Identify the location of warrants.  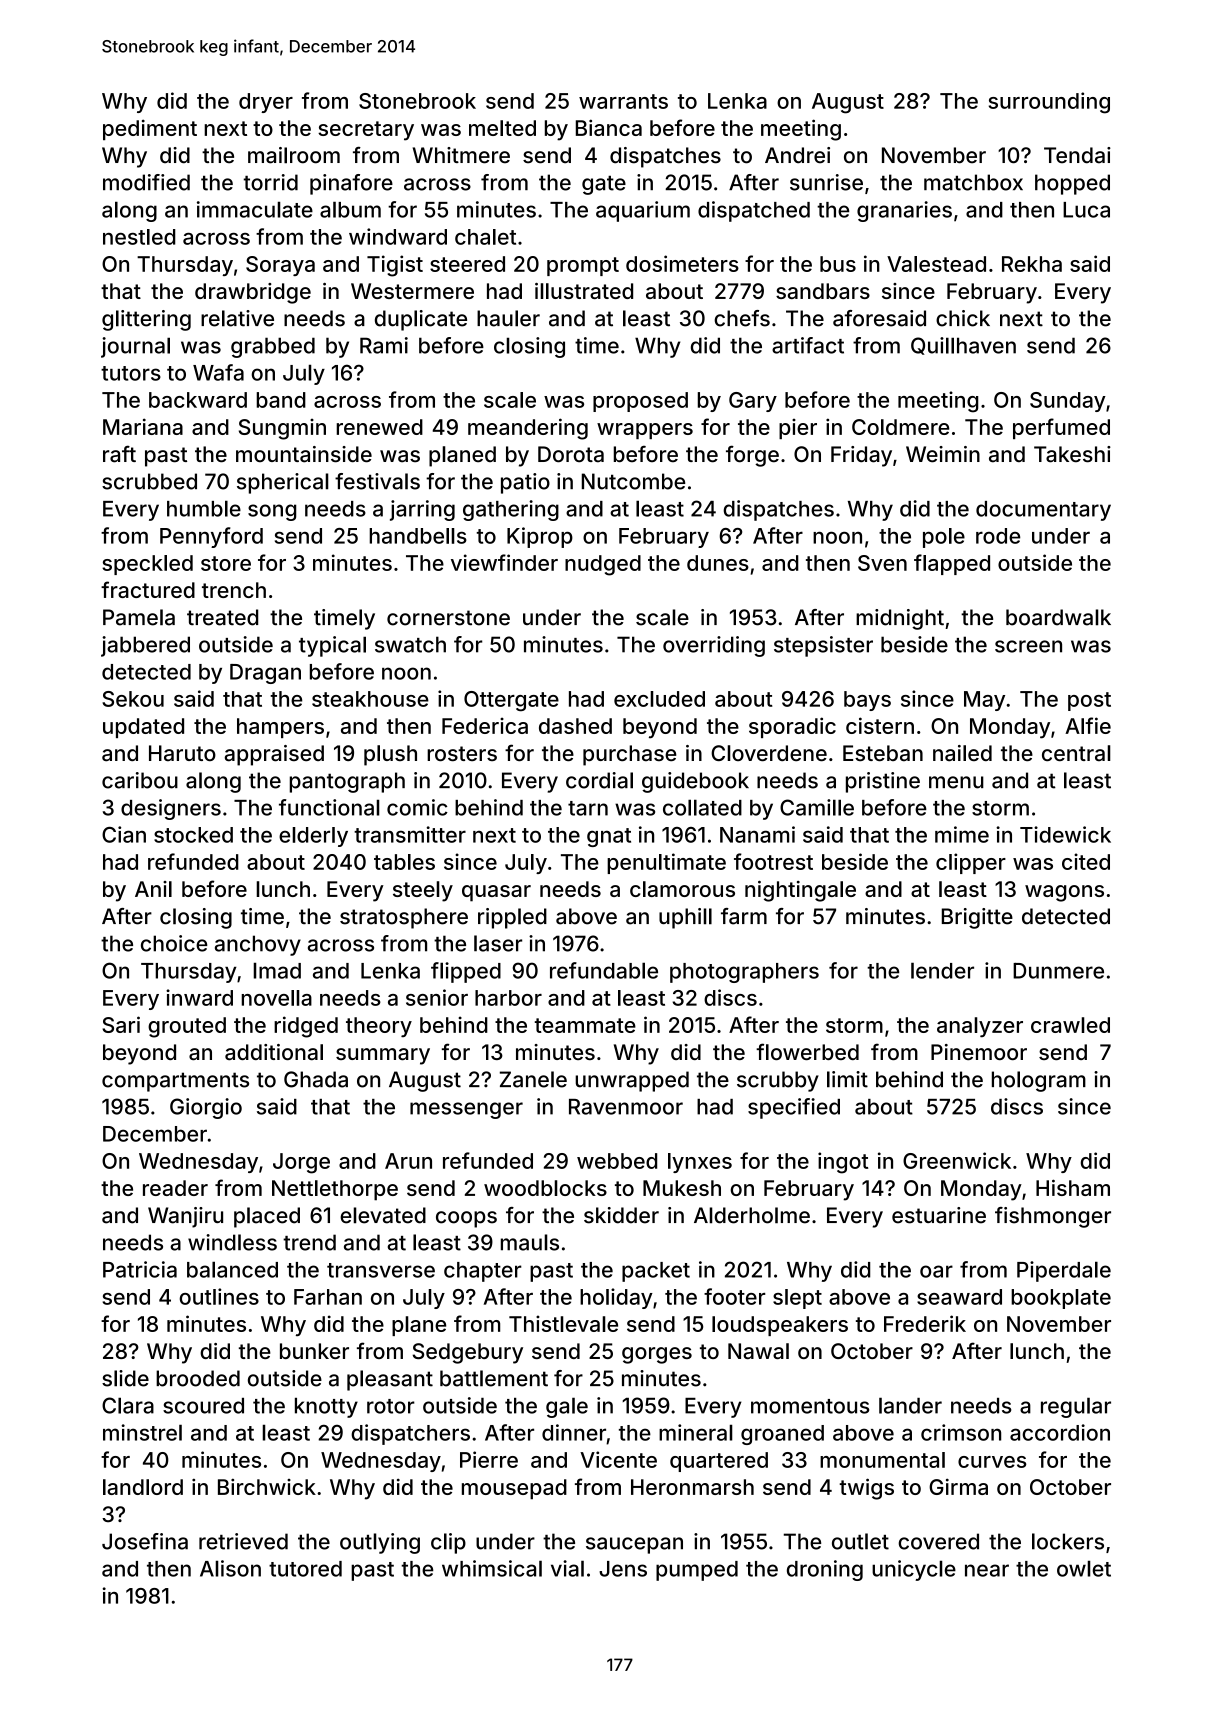
(623, 101).
